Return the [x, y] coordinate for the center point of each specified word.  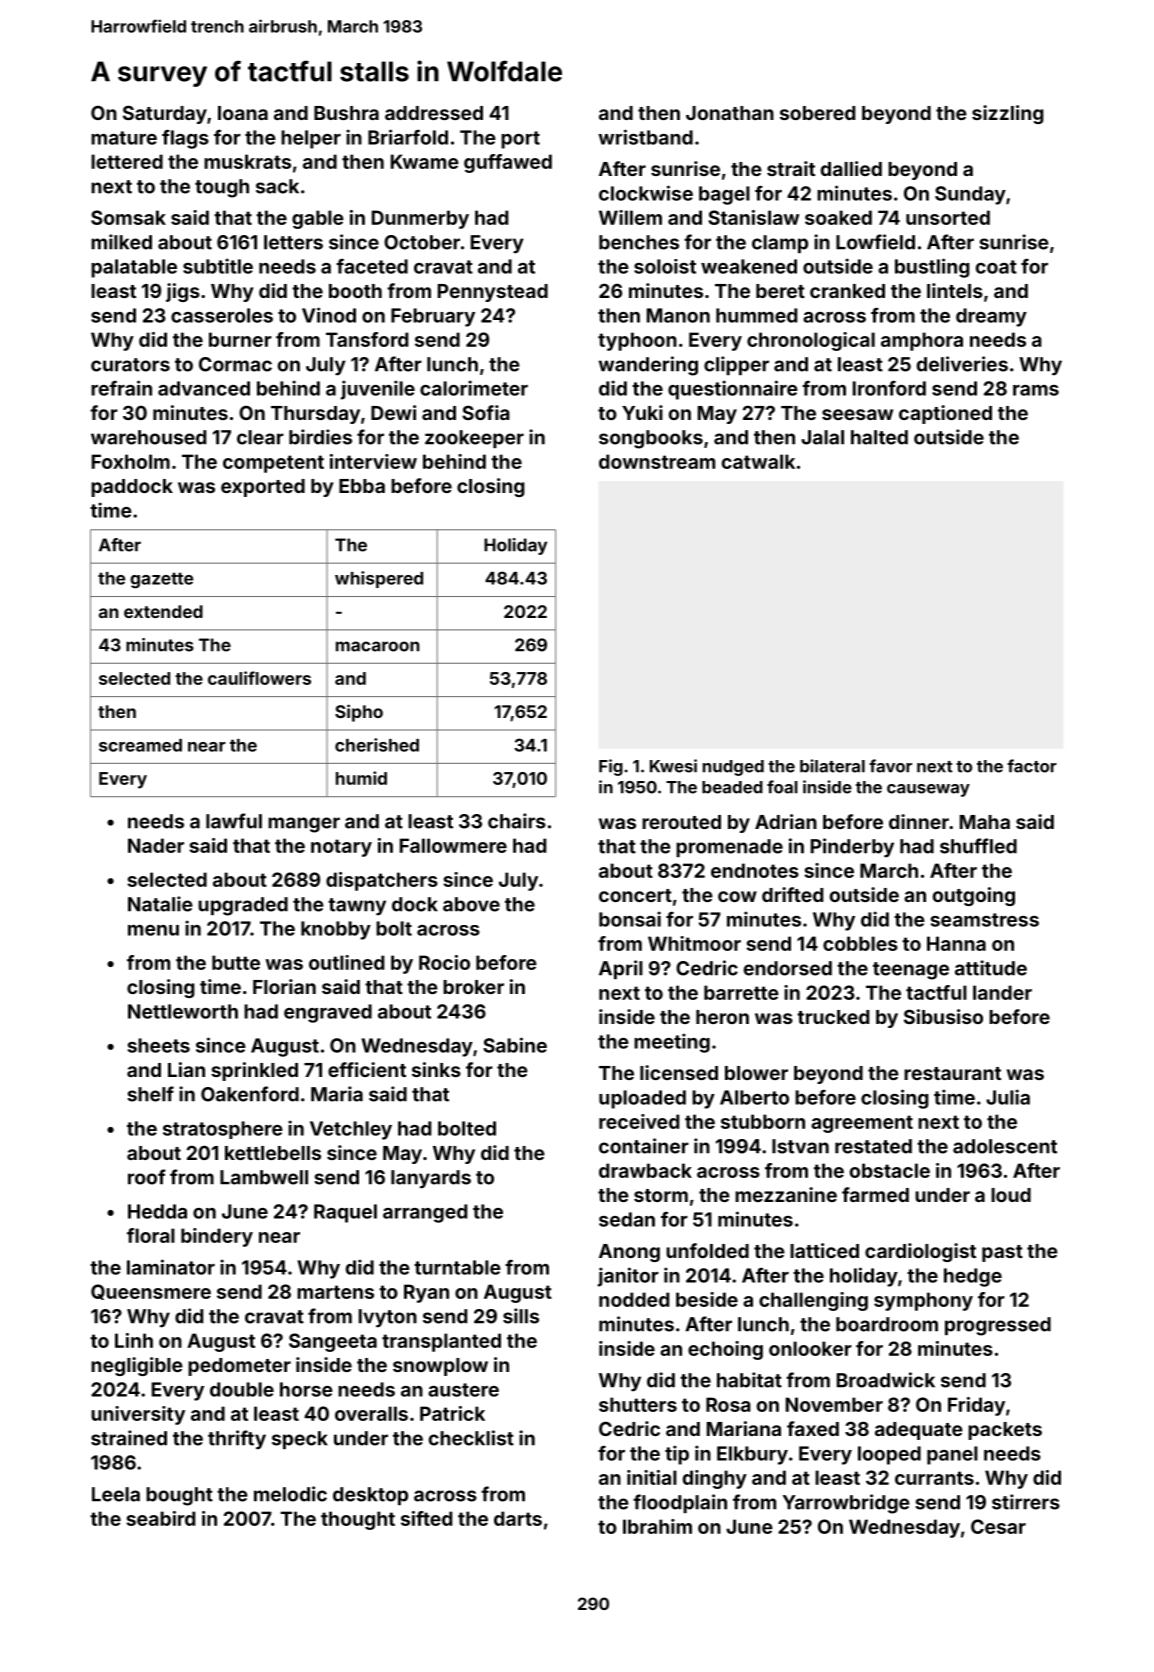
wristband [645, 137]
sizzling [1008, 114]
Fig [611, 767]
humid [361, 778]
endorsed [788, 968]
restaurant [952, 1073]
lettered [127, 161]
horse [306, 1389]
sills [521, 1316]
